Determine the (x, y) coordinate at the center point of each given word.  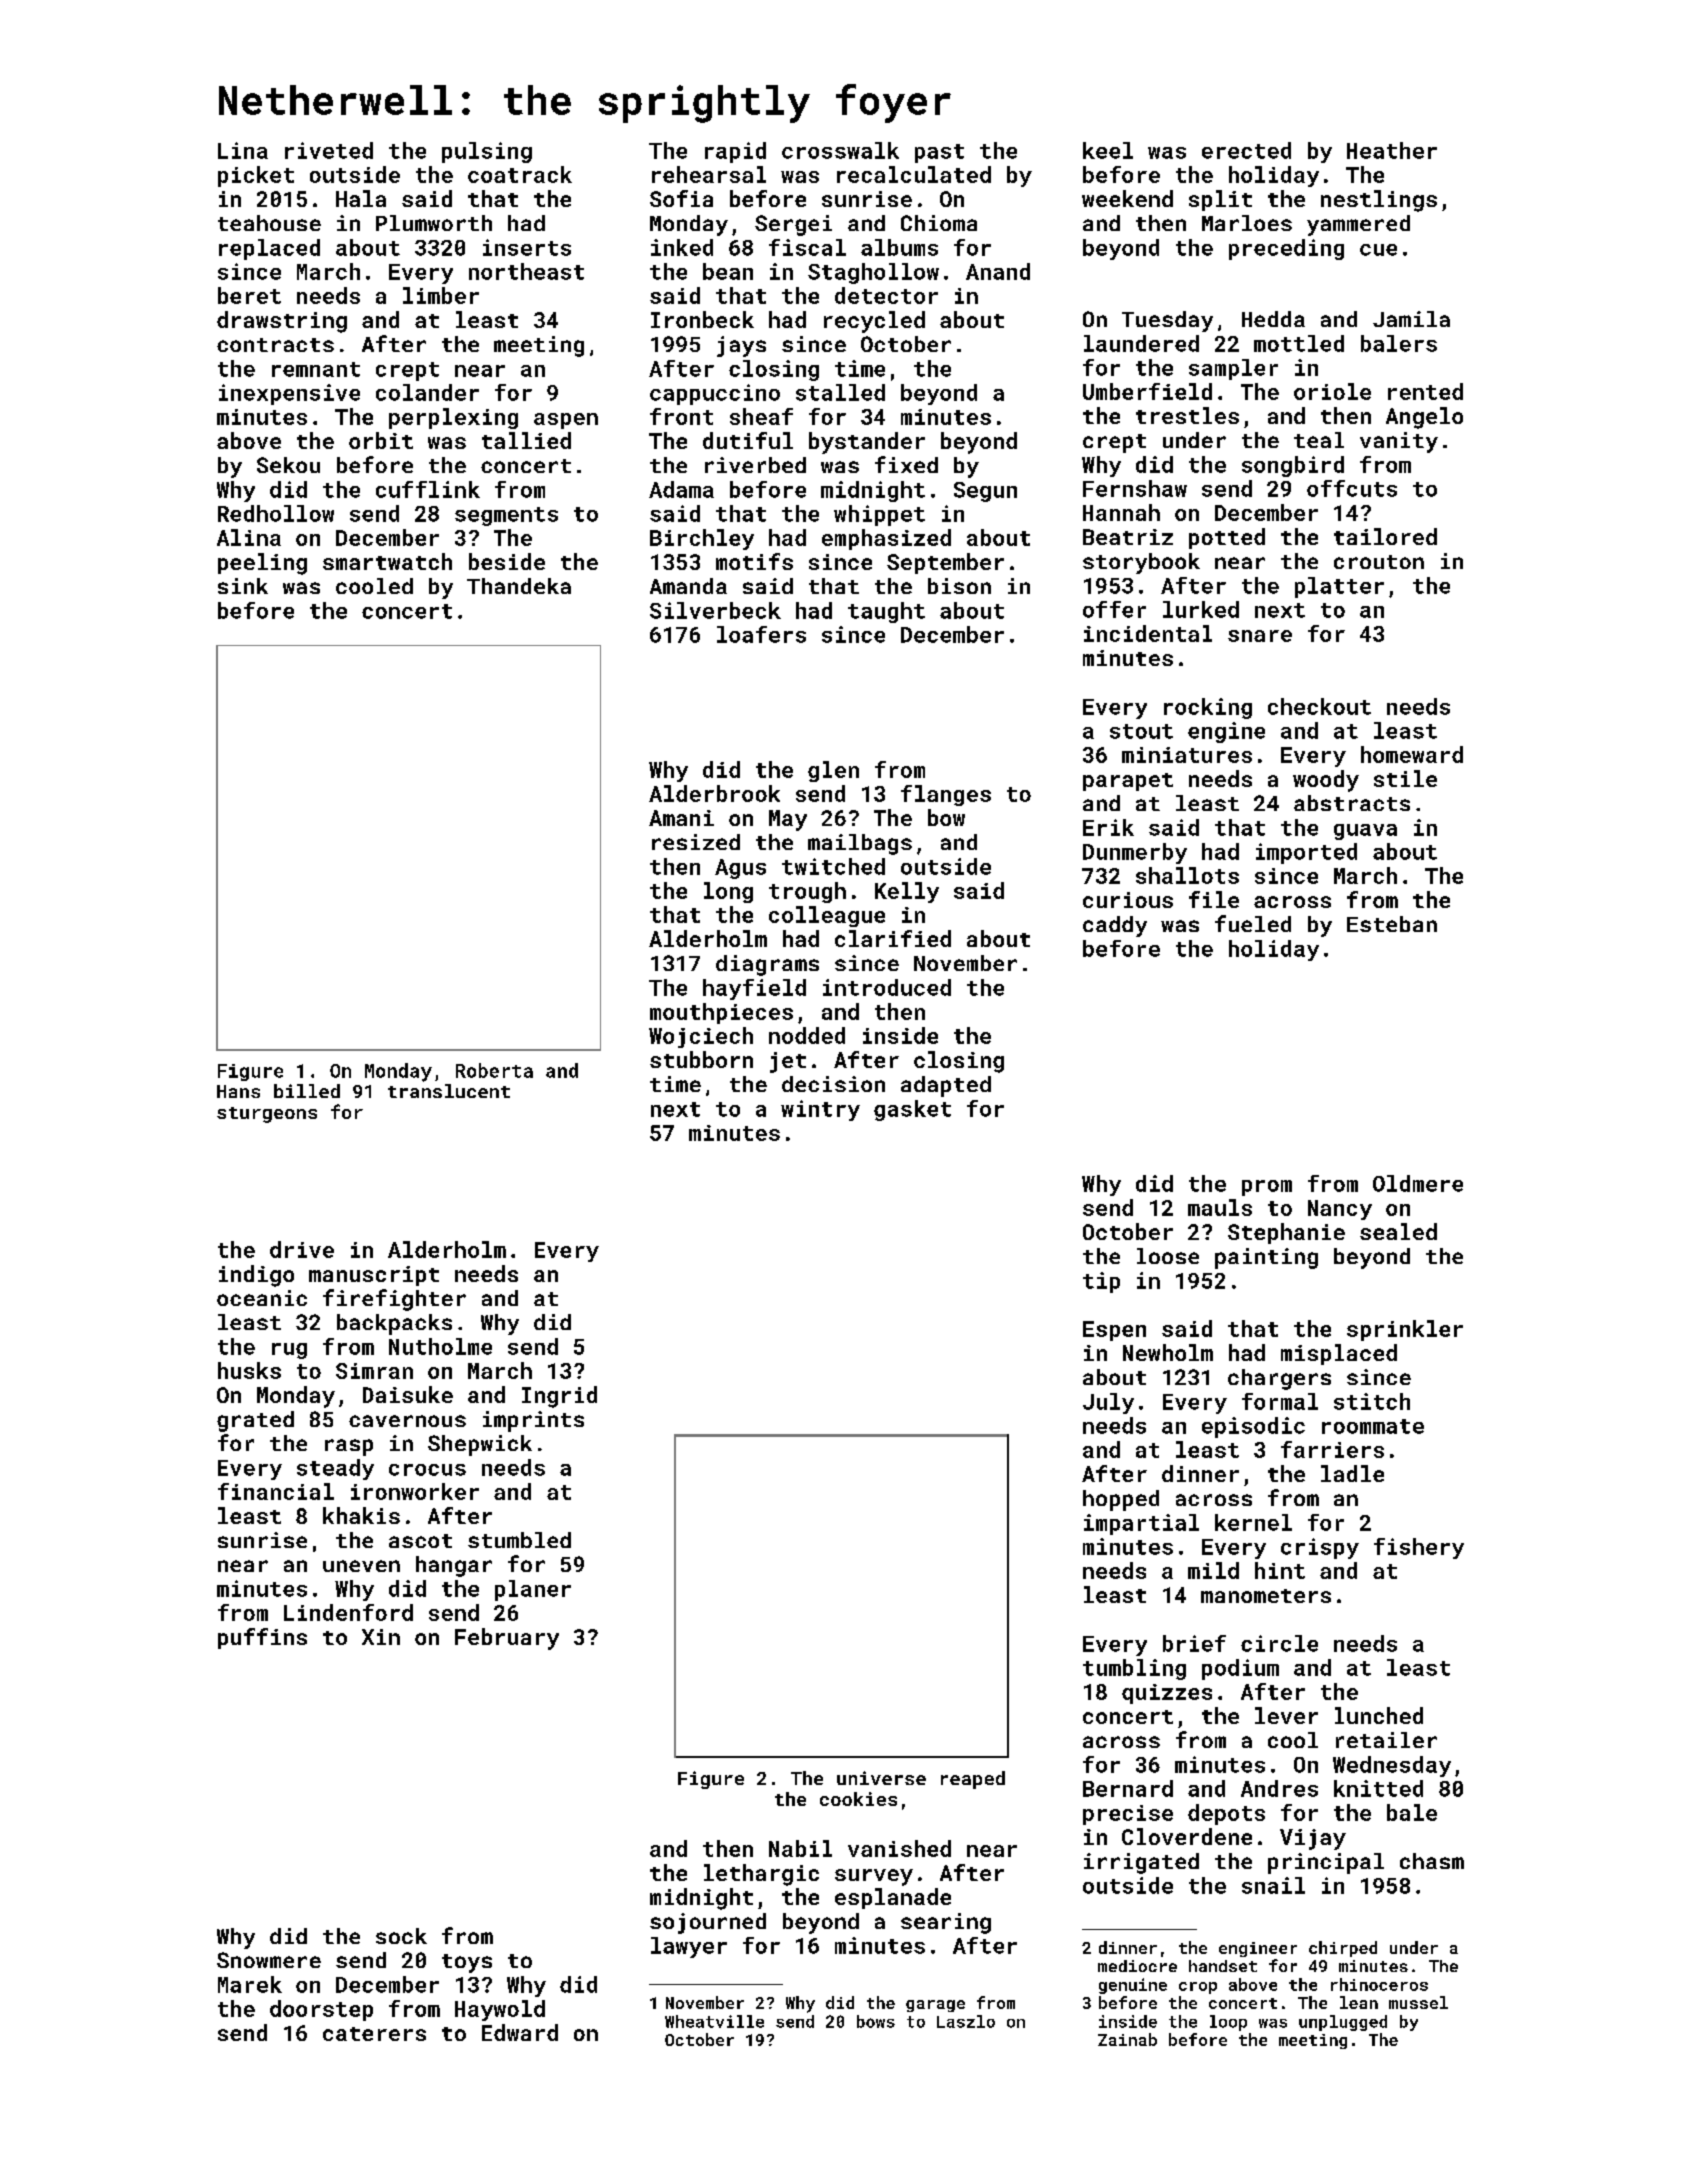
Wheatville (714, 2021)
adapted (946, 1086)
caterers (374, 2034)
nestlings (1379, 201)
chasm (1432, 1861)
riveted (329, 150)
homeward (1412, 754)
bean (728, 271)
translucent (449, 1091)
